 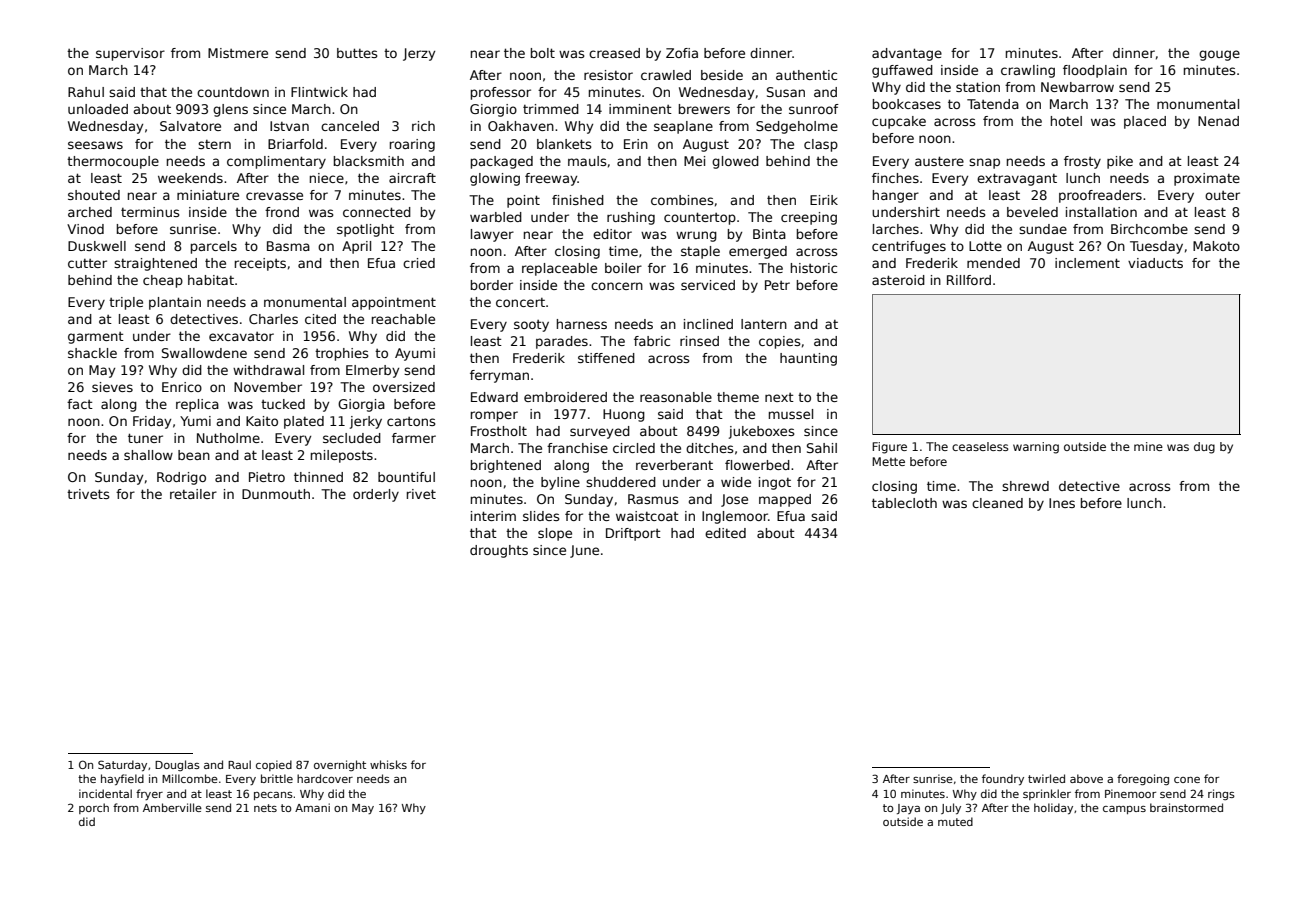 What do you see at coordinates (907, 54) in the screenshot?
I see `advantage` at bounding box center [907, 54].
